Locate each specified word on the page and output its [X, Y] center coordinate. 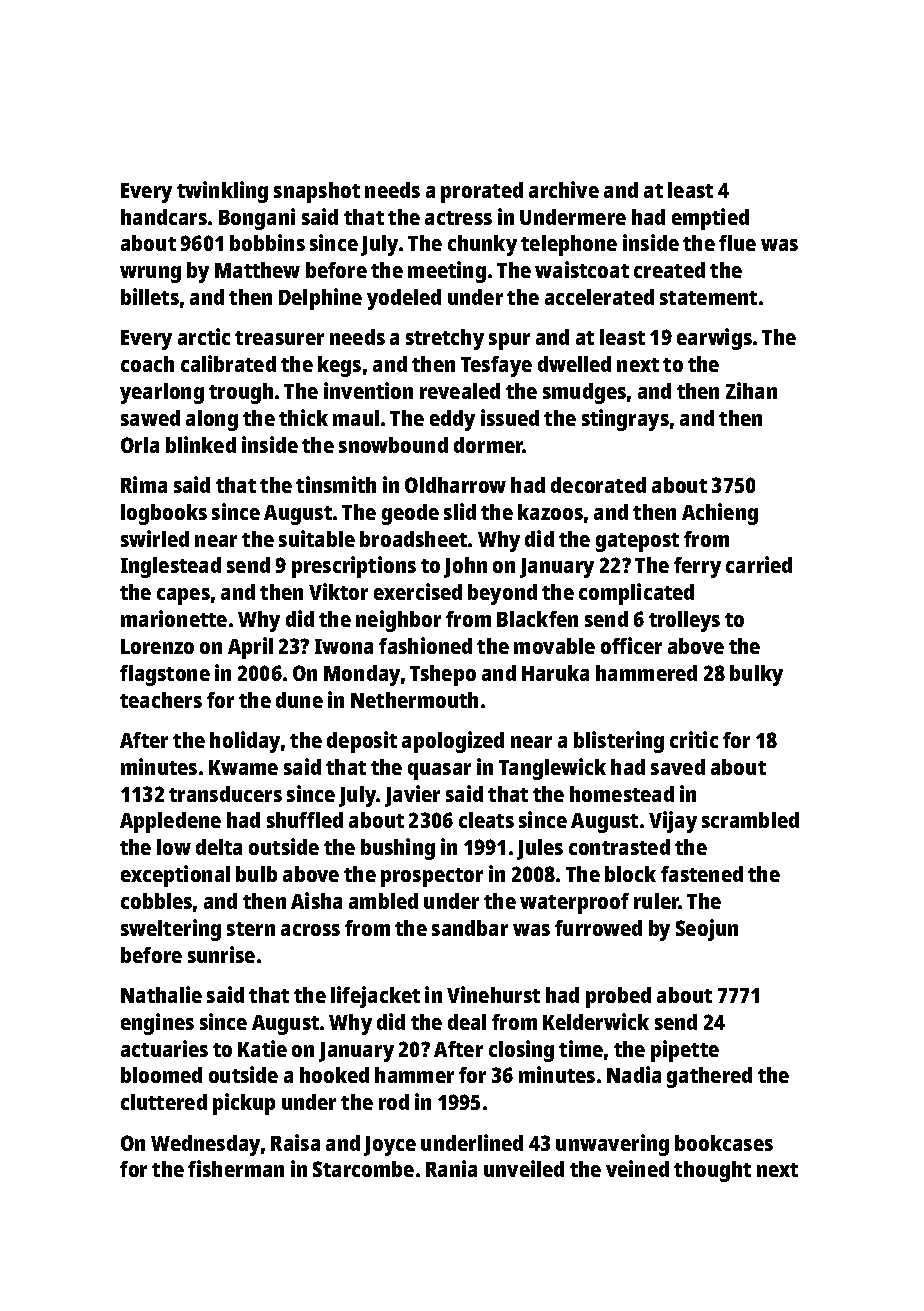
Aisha [316, 900]
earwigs [714, 339]
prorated [482, 192]
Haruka [555, 673]
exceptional [175, 876]
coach [147, 364]
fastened [702, 874]
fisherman [236, 1168]
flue [737, 243]
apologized [453, 742]
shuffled [305, 820]
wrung [150, 274]
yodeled [404, 299]
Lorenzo [157, 646]
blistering [619, 742]
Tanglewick [552, 769]
